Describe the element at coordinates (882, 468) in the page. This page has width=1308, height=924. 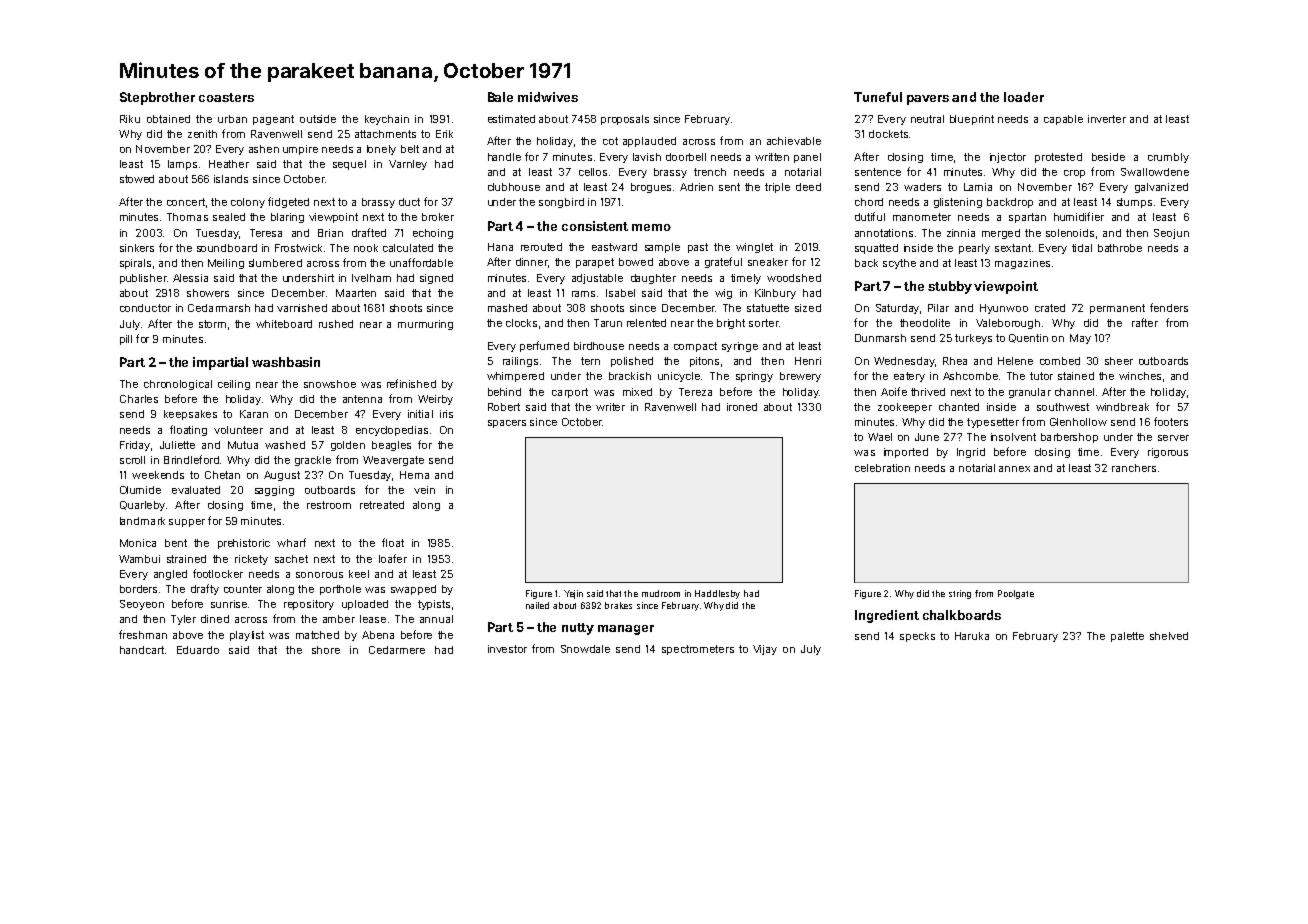
I see `celebration` at that location.
